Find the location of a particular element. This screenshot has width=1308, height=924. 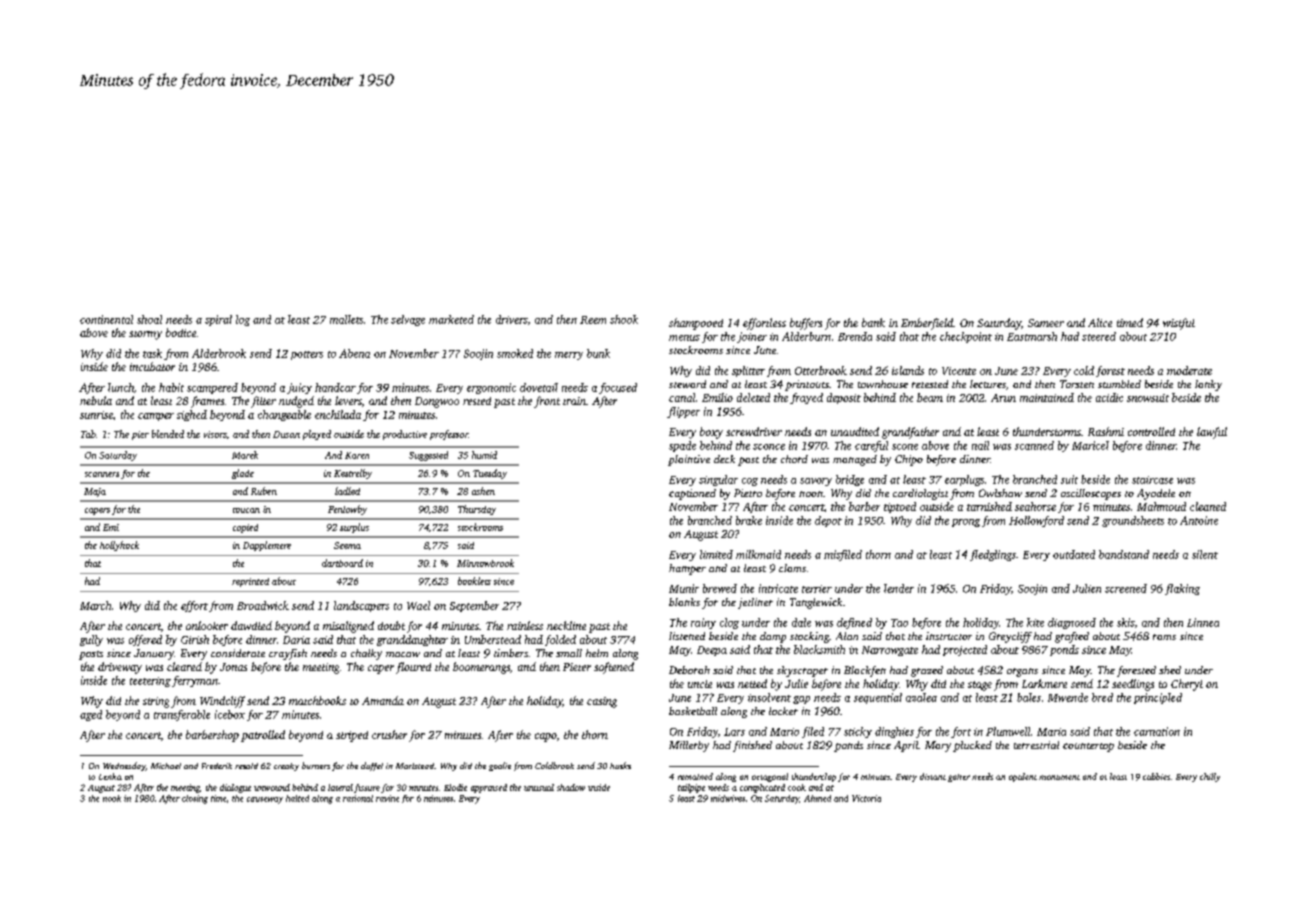

task is located at coordinates (152, 353).
